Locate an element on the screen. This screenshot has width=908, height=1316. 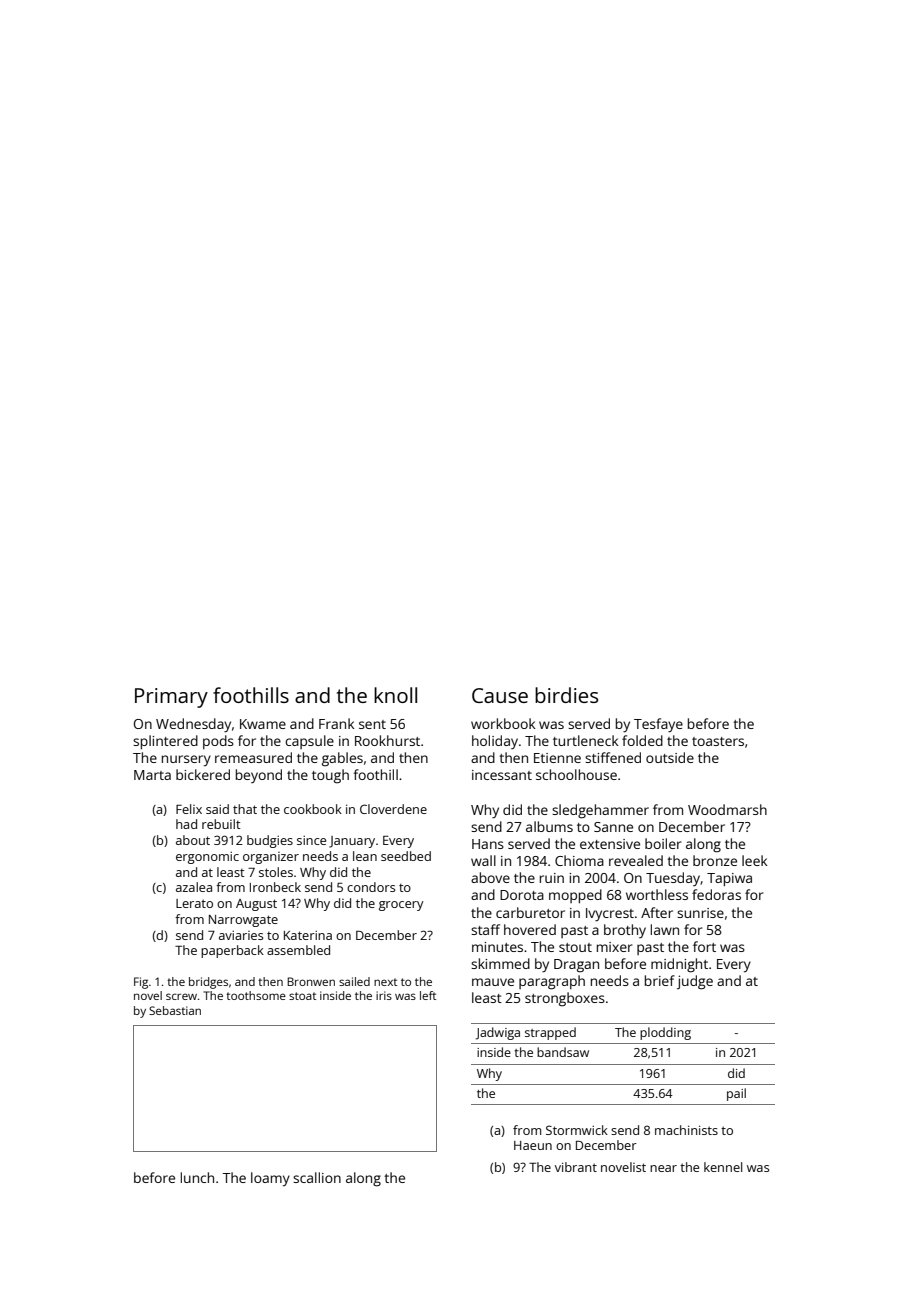
knoll is located at coordinates (395, 695).
